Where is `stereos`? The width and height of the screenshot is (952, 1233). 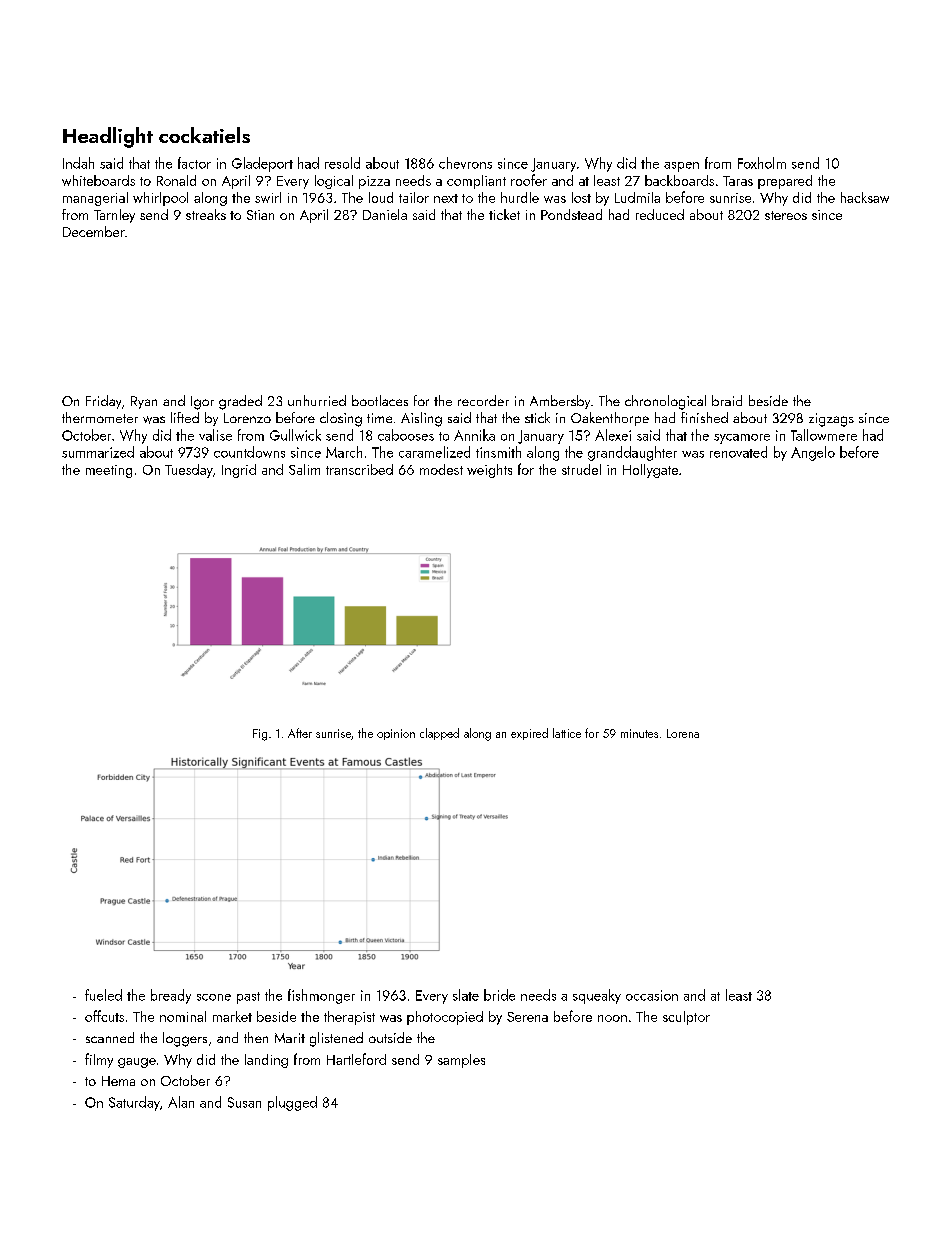 stereos is located at coordinates (786, 215).
